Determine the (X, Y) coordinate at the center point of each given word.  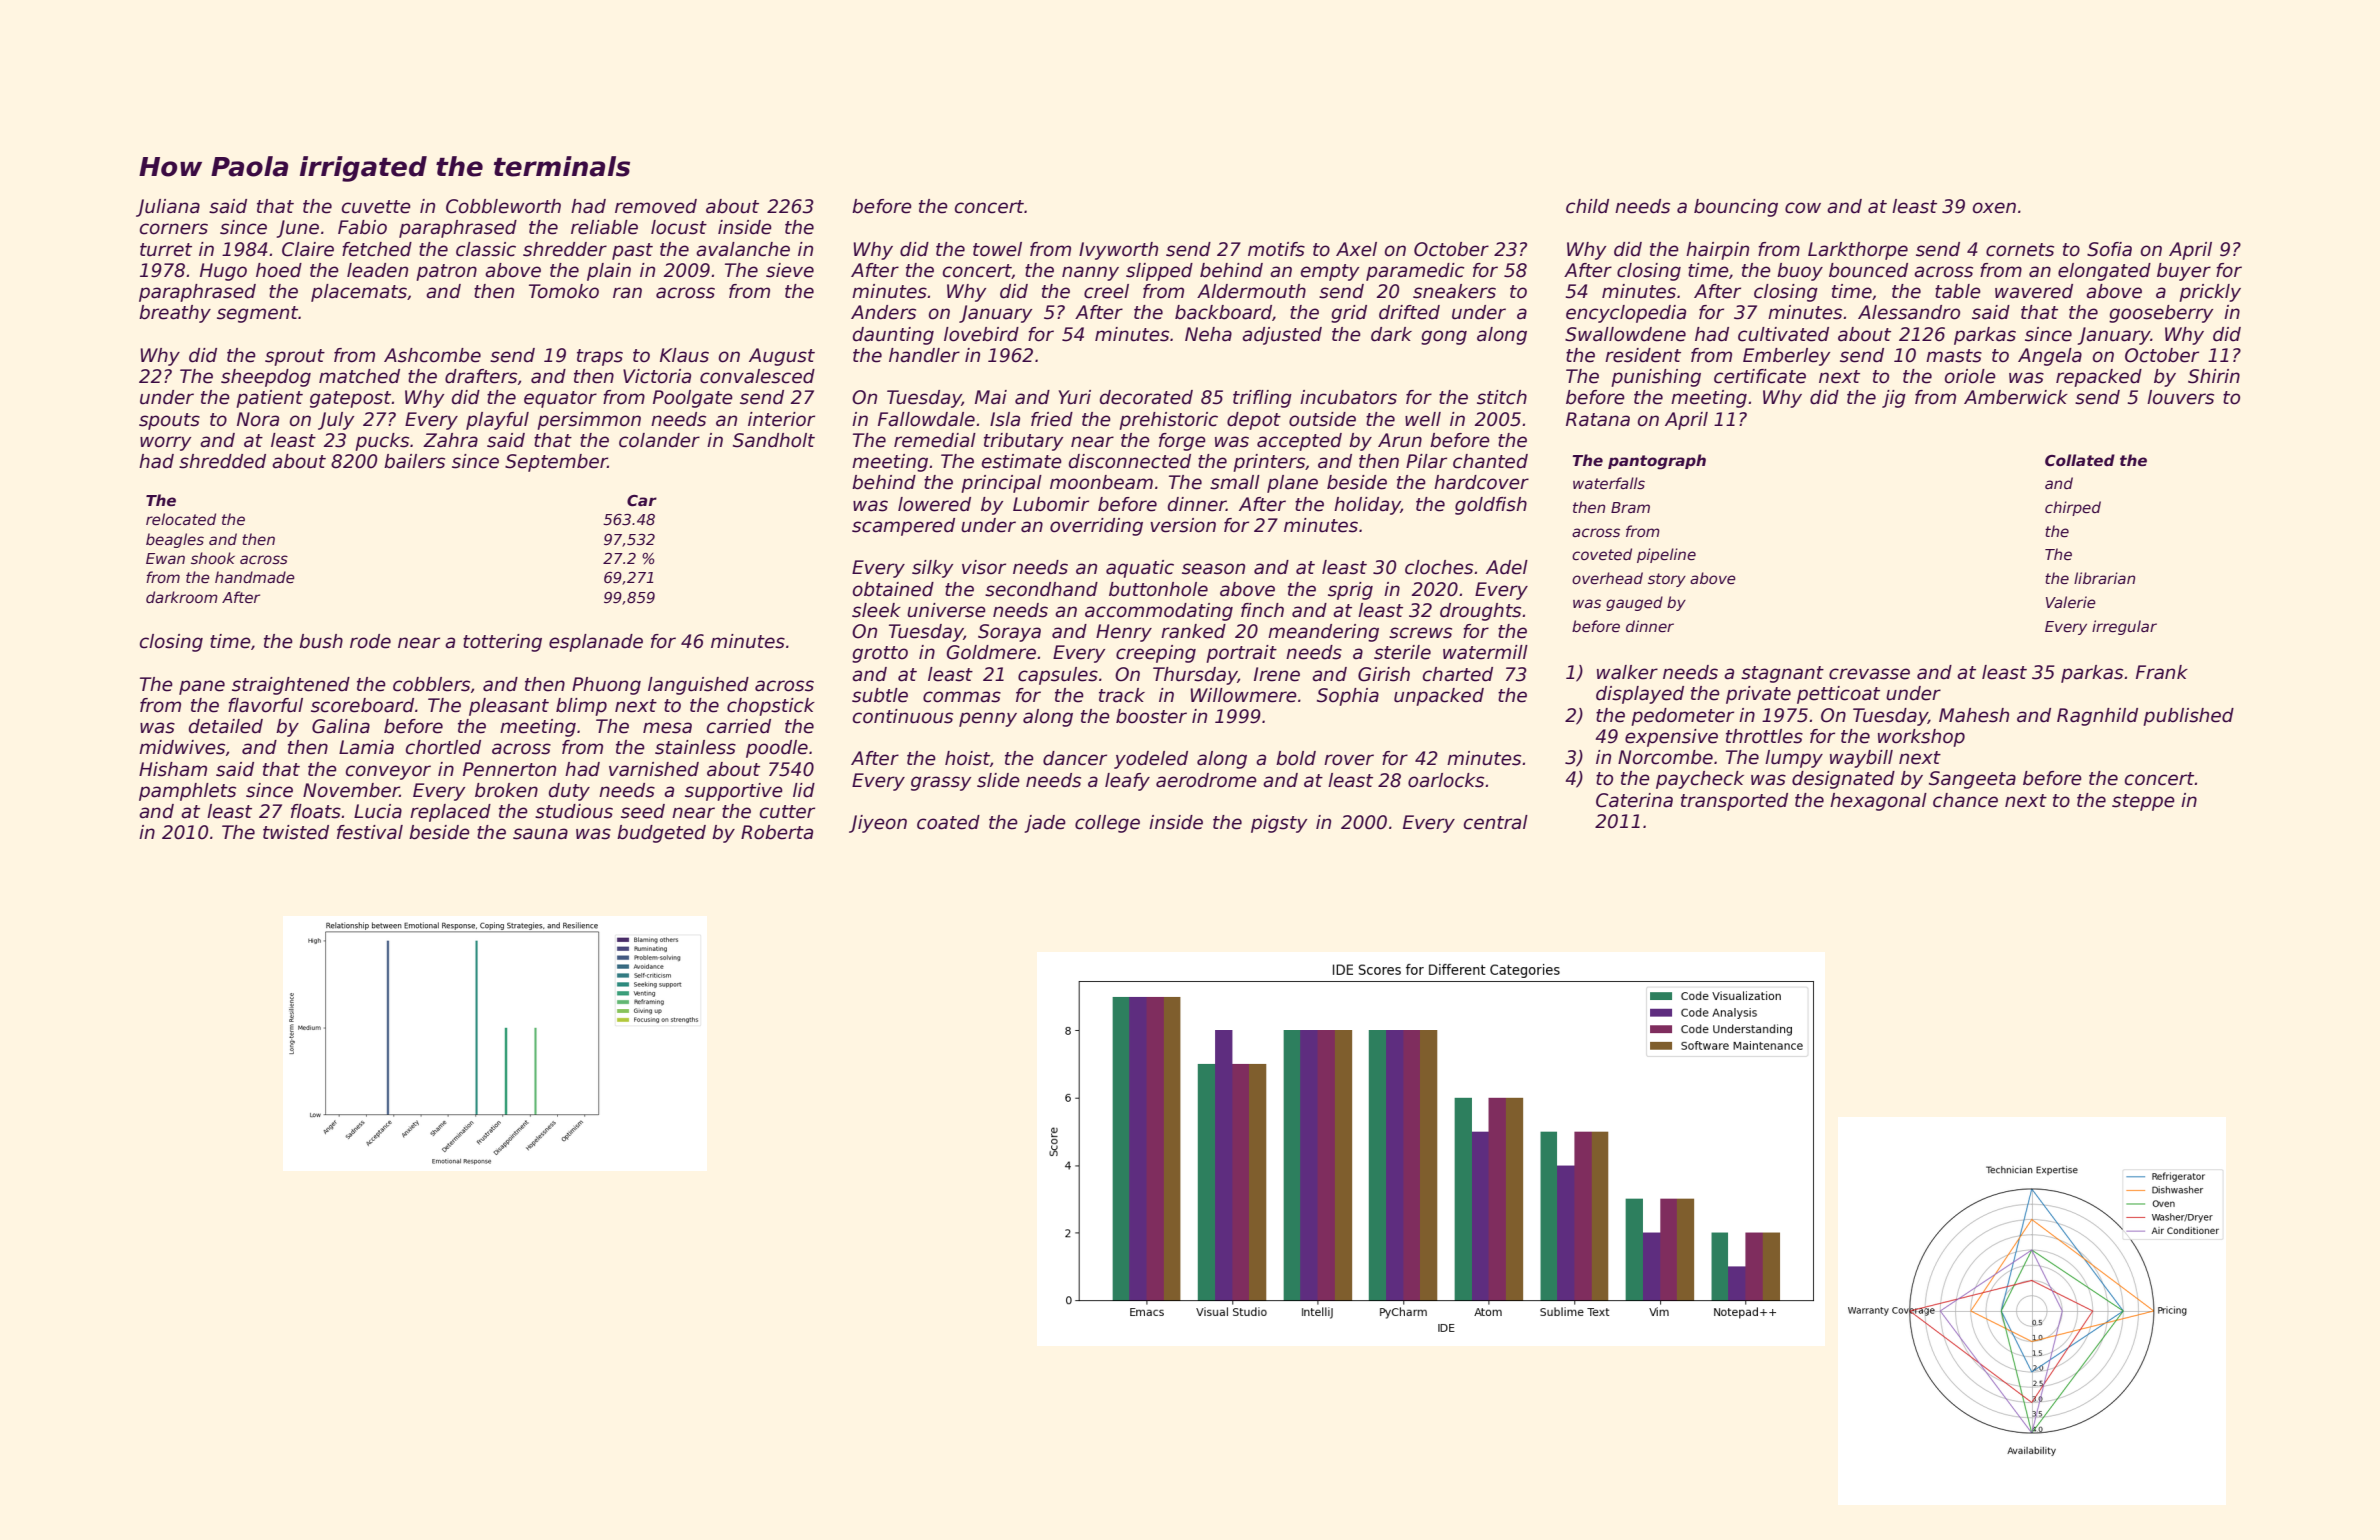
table (1958, 291)
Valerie (2071, 602)
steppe (2143, 802)
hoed (279, 270)
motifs (1276, 249)
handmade (255, 577)
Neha (1208, 334)
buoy (1800, 272)
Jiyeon (878, 824)
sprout (295, 357)
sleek (876, 610)
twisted (296, 832)
